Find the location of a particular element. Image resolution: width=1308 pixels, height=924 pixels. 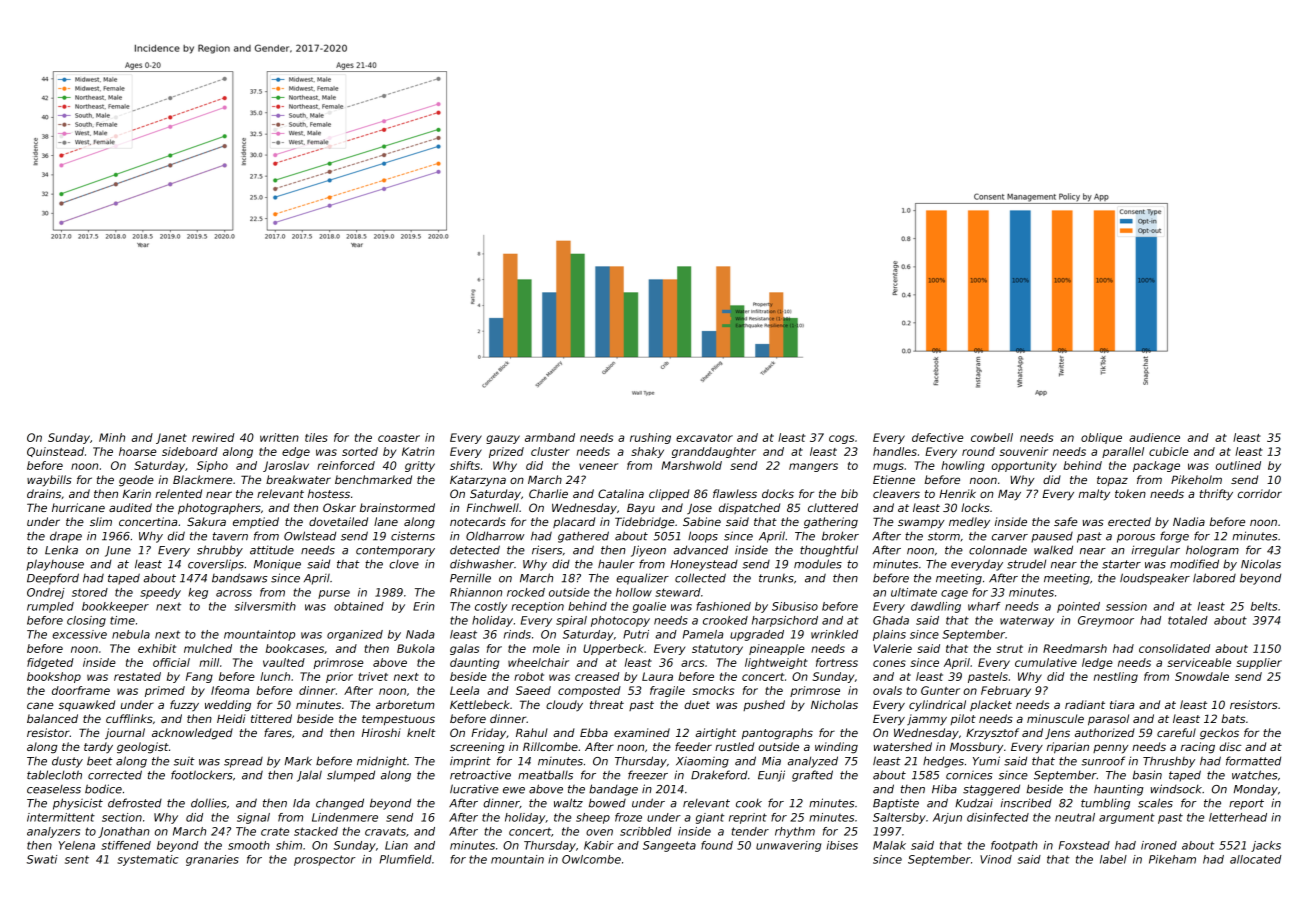

mill is located at coordinates (209, 662).
